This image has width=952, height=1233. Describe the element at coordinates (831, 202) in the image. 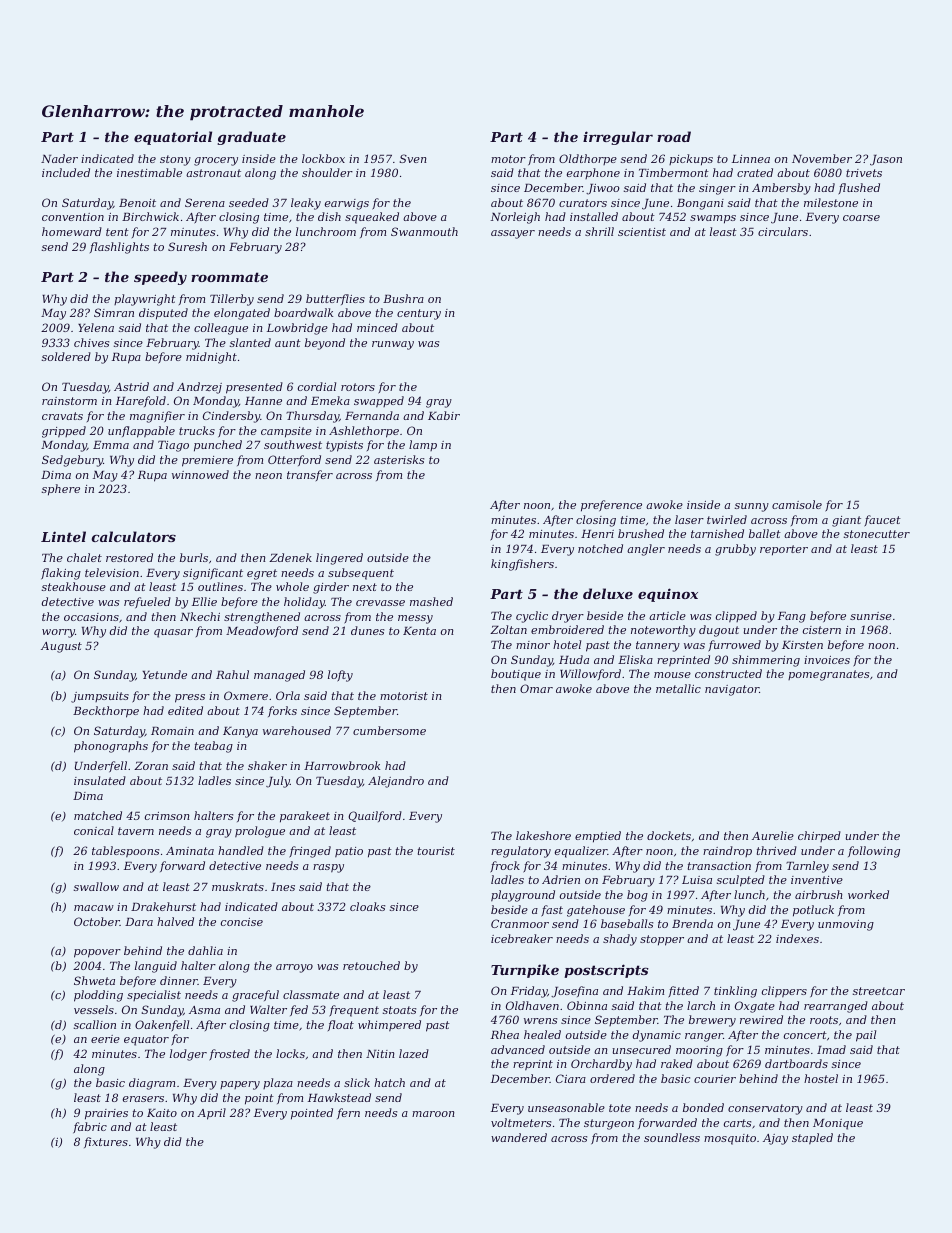

I see `milestone` at that location.
